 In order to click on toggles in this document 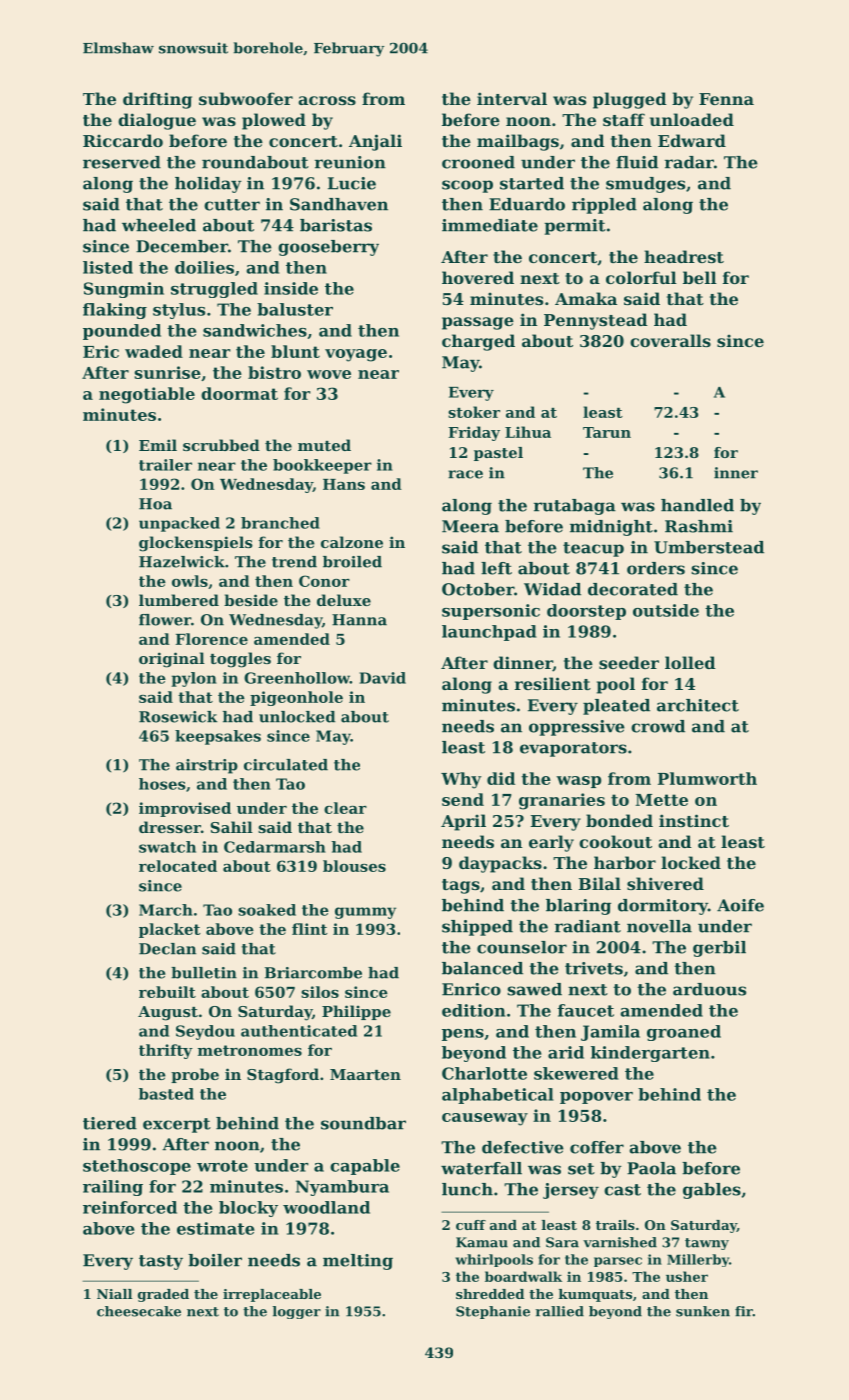, I will do `click(240, 660)`.
